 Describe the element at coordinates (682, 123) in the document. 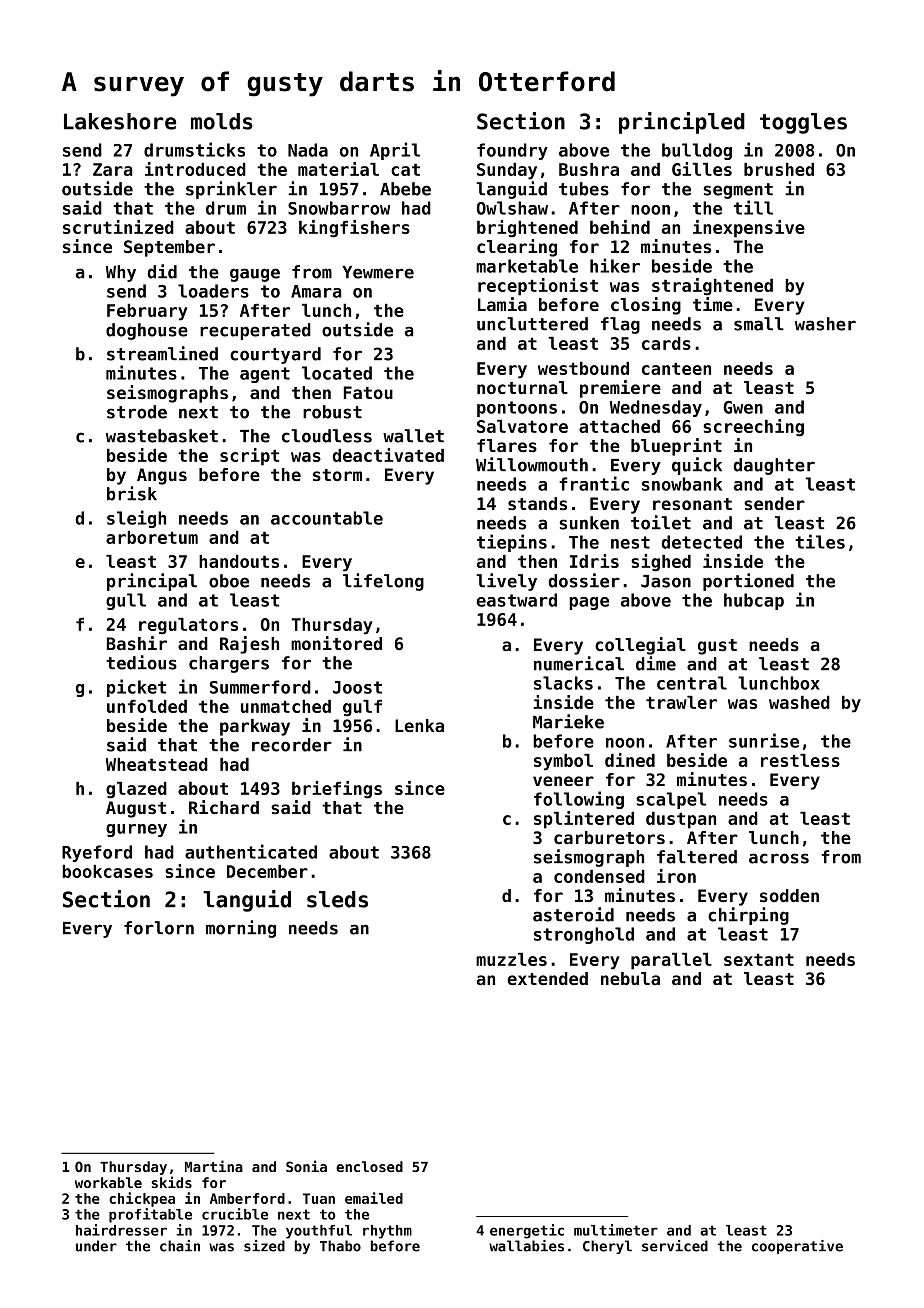

I see `principled` at that location.
